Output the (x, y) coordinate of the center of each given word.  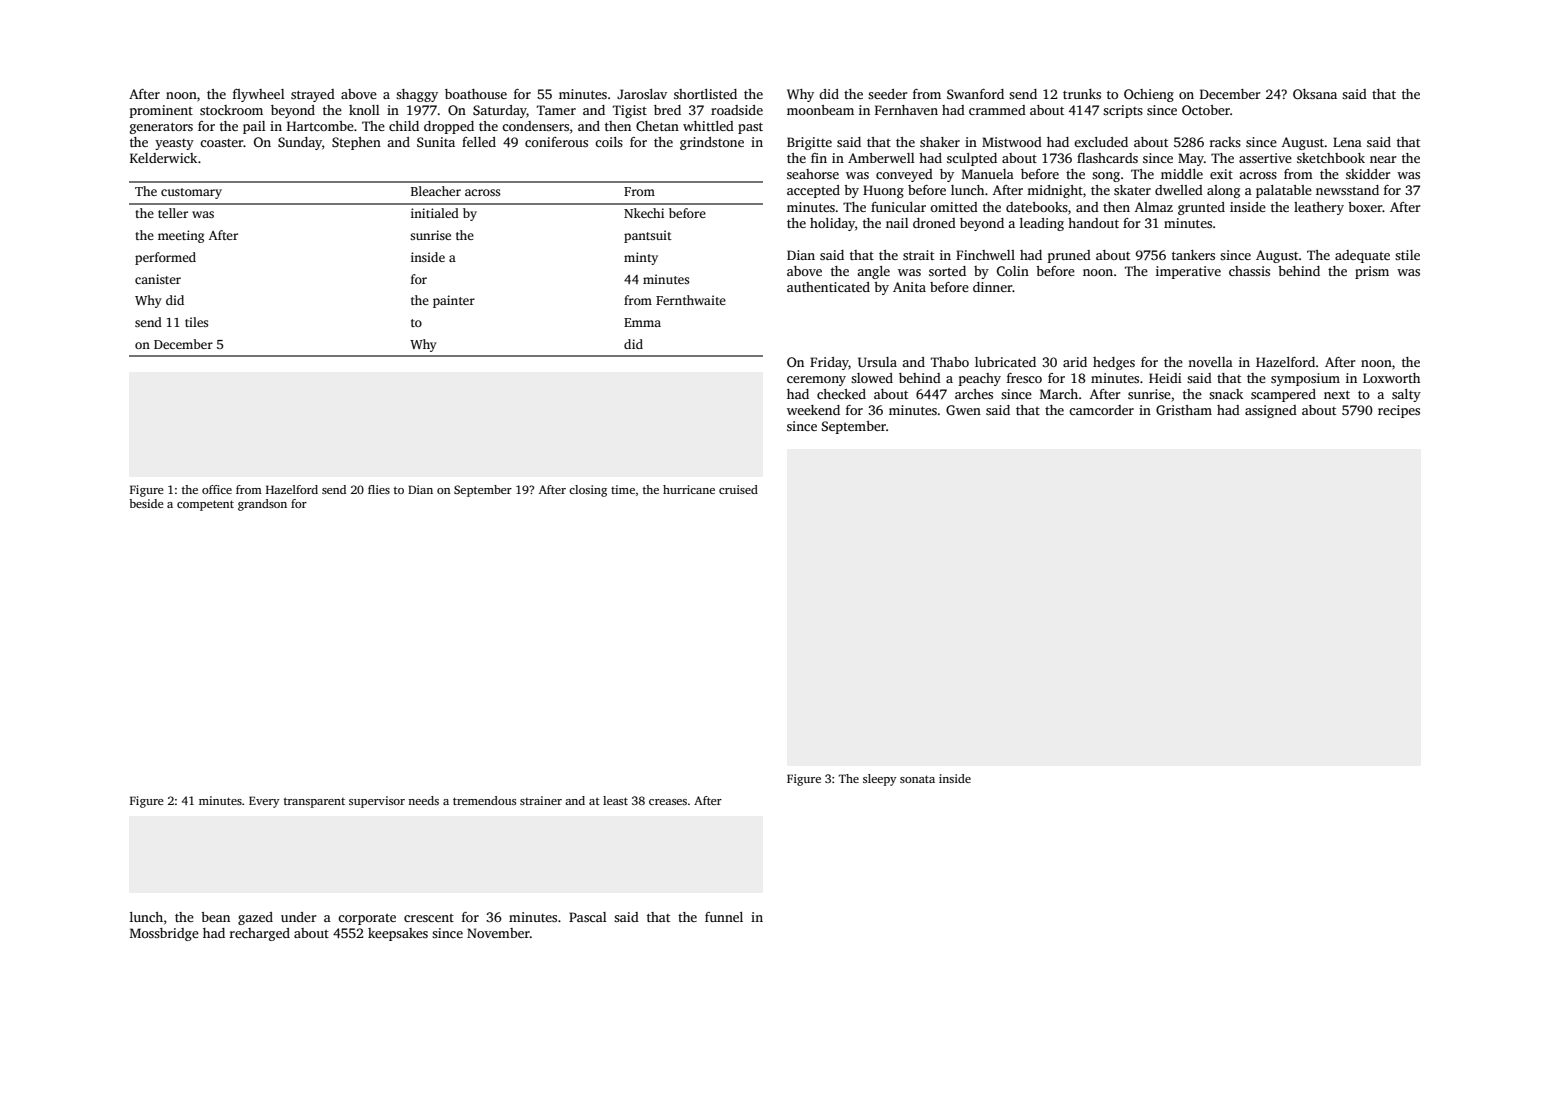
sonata (917, 779)
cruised (738, 489)
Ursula (877, 362)
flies (379, 489)
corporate (367, 919)
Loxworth (1391, 378)
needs (423, 800)
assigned (1271, 411)
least (615, 800)
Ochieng (1149, 95)
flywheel (259, 95)
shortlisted (705, 94)
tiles (196, 322)
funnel (724, 917)
